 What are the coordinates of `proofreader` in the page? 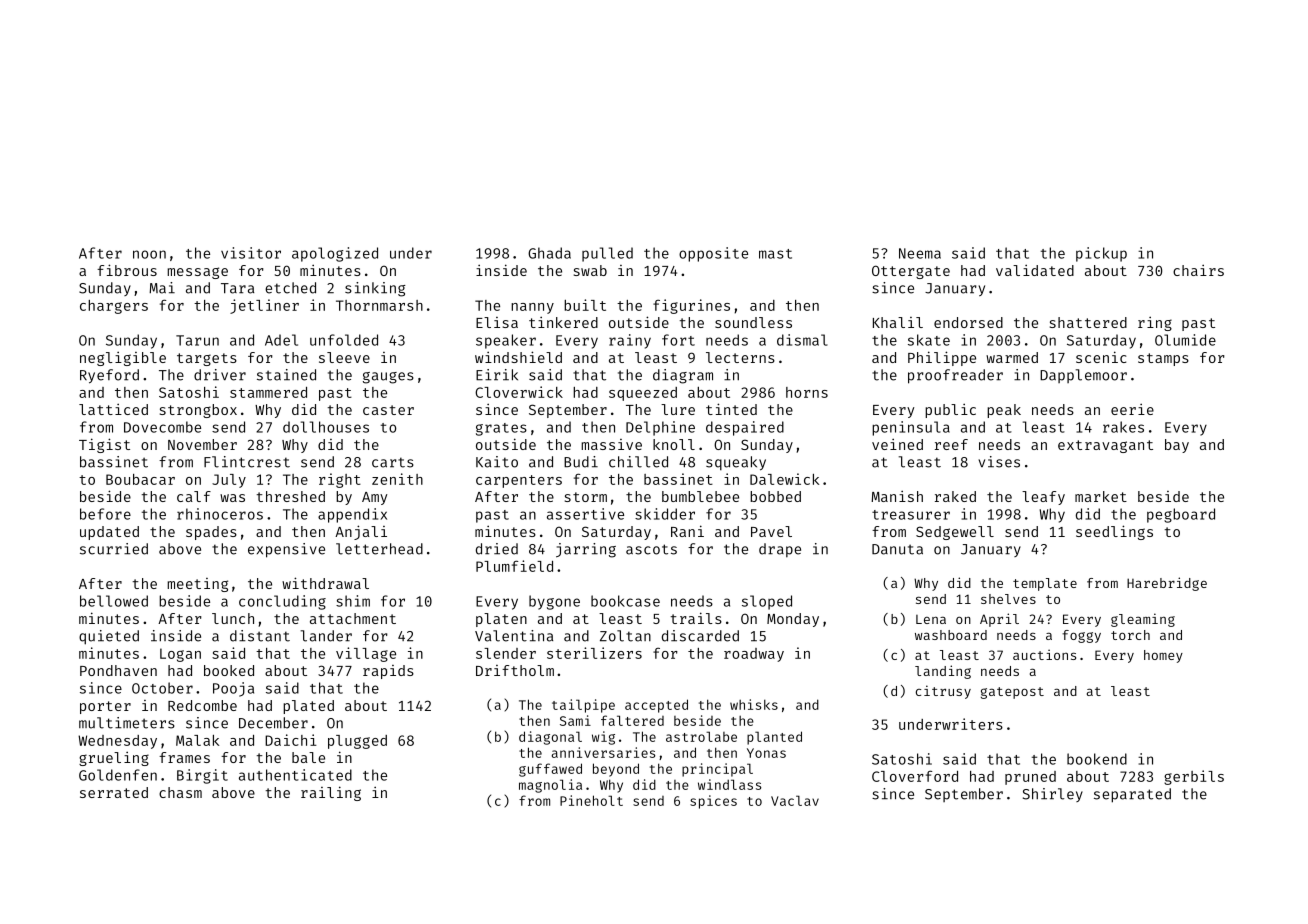 It's located at (955, 376).
